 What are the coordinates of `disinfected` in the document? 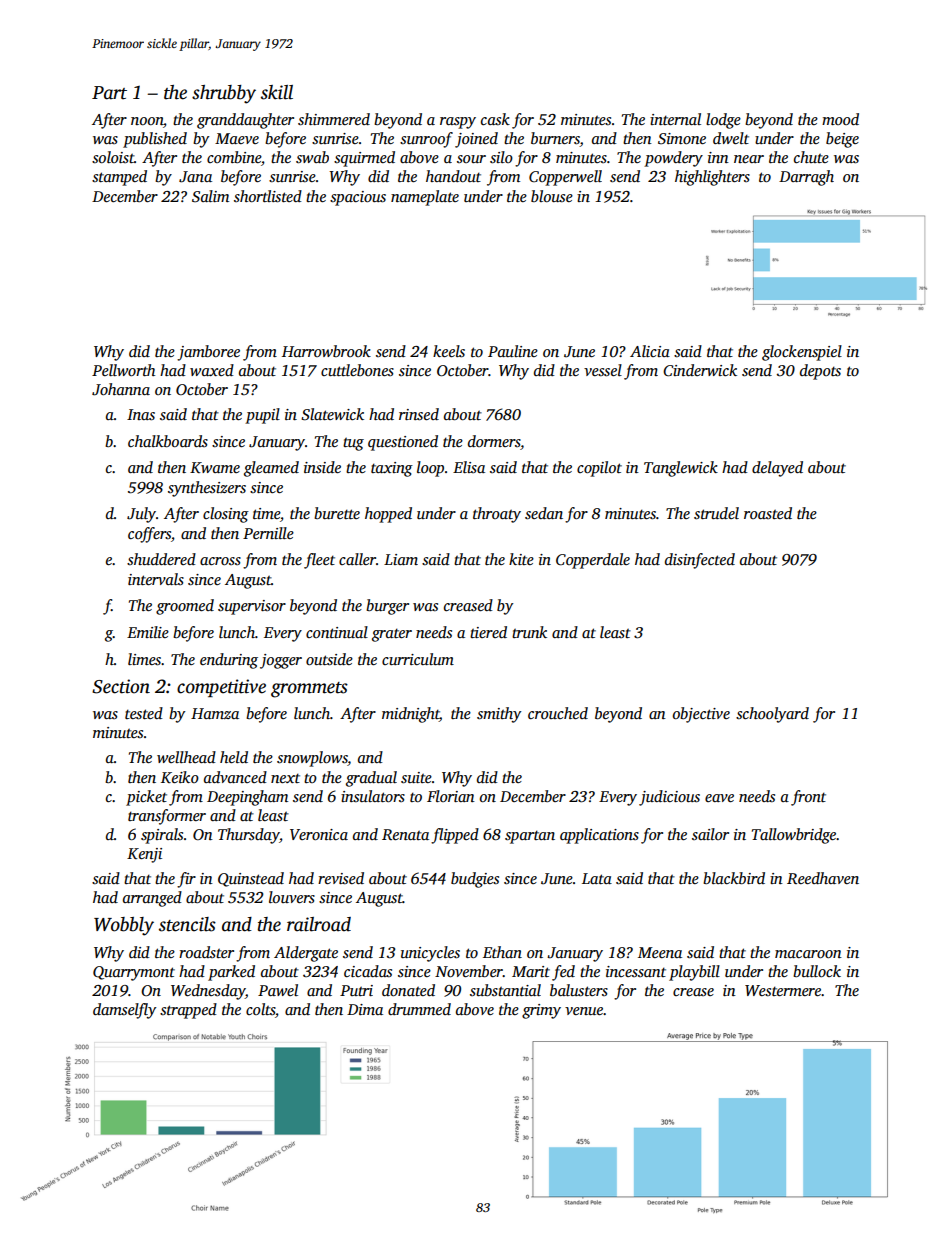 It's located at (700, 561).
